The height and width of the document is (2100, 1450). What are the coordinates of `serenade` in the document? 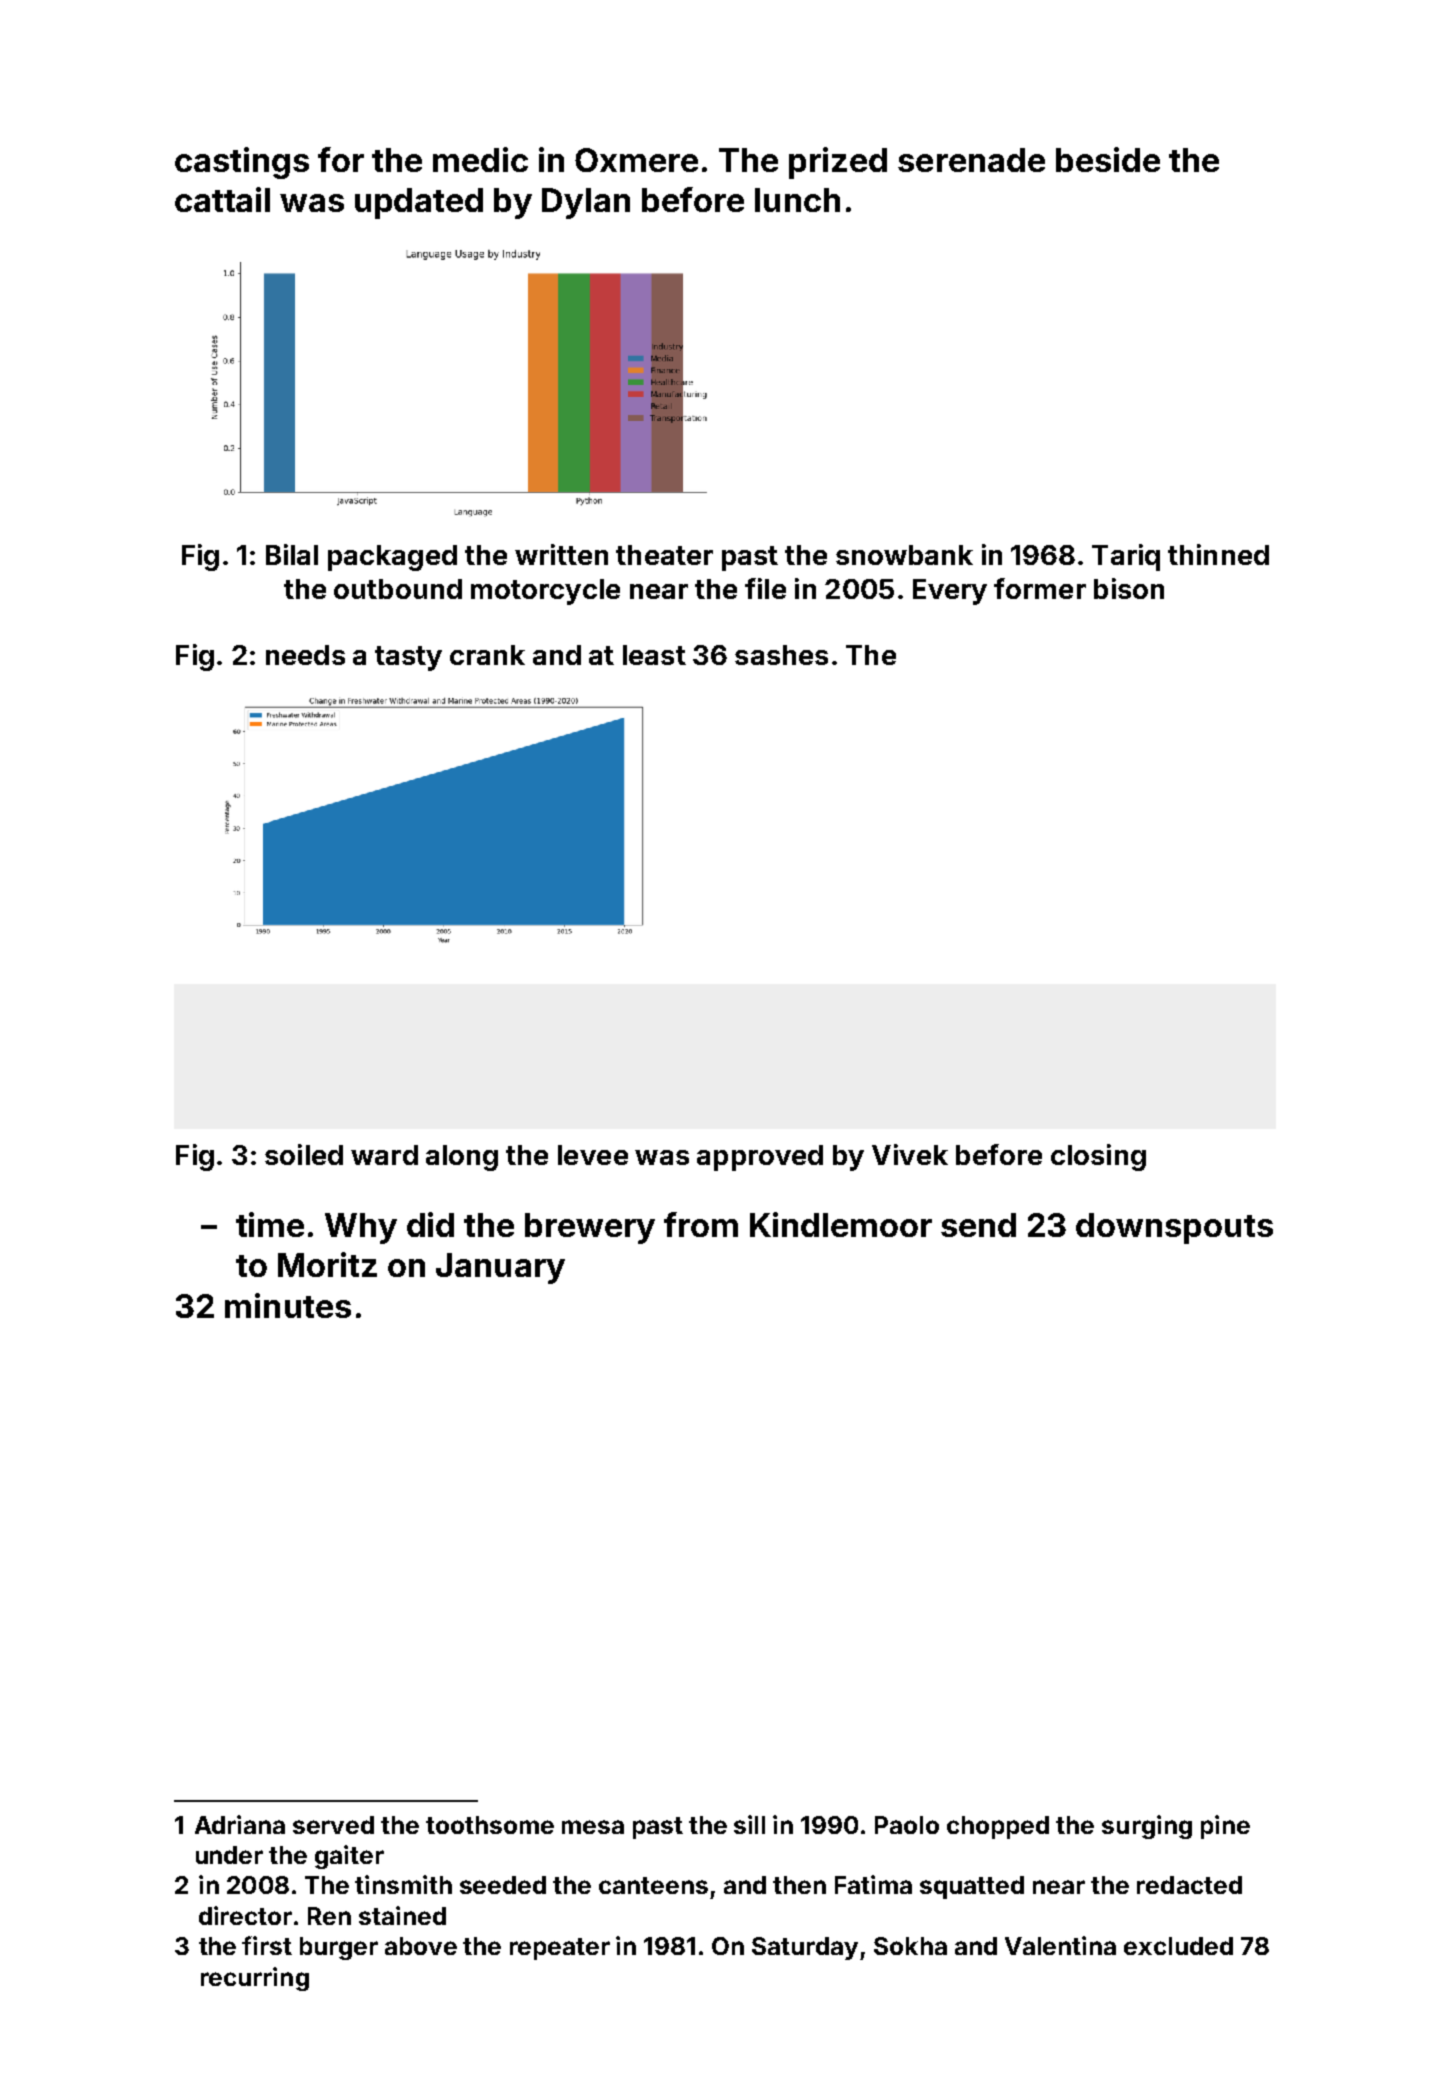 It's located at (971, 160).
